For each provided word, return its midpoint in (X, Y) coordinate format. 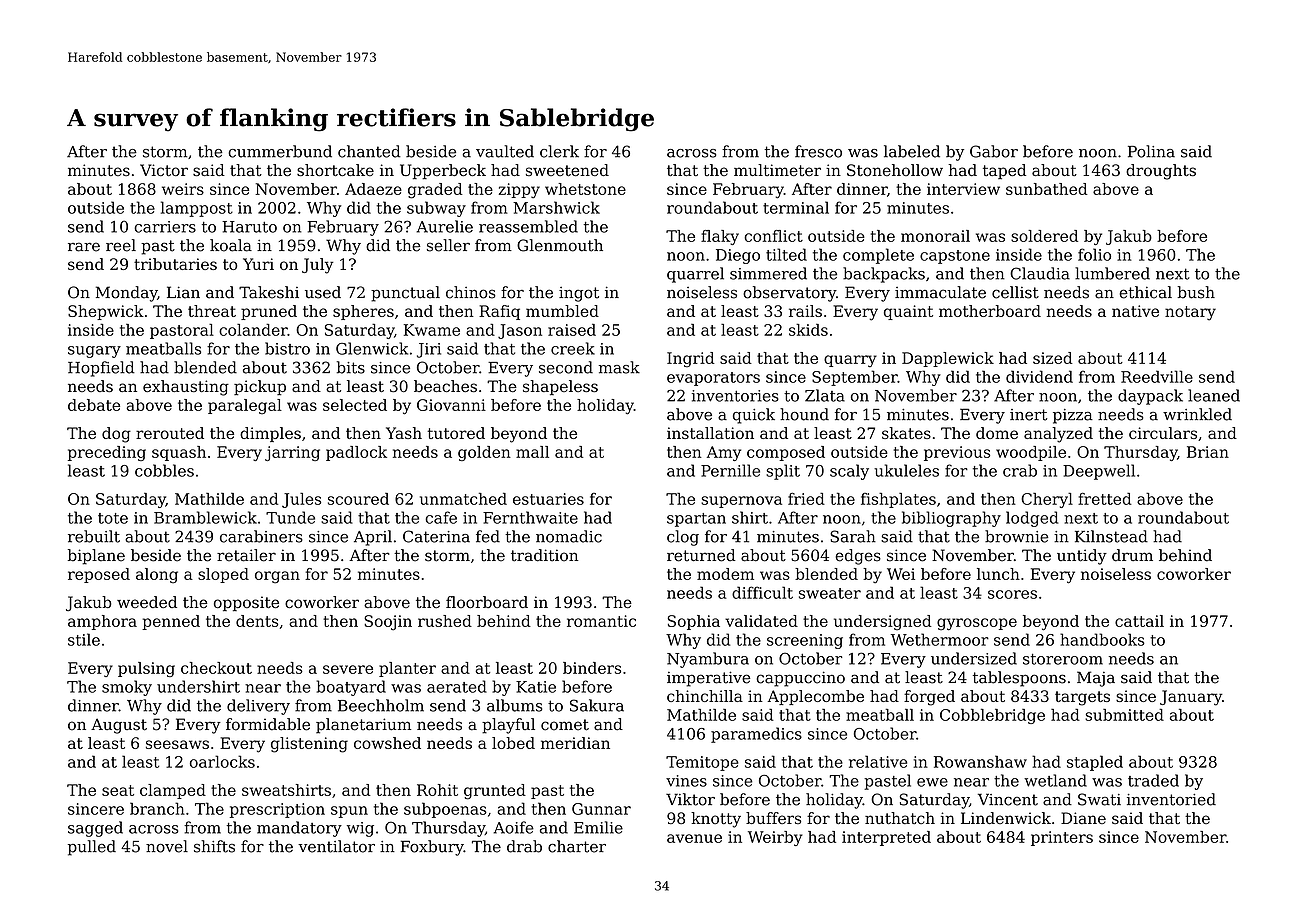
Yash (404, 433)
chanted (369, 151)
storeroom (1063, 659)
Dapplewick (948, 359)
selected (355, 405)
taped (1004, 172)
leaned (1214, 395)
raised (572, 329)
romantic (601, 621)
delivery (258, 707)
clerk (559, 151)
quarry (850, 361)
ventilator (336, 846)
